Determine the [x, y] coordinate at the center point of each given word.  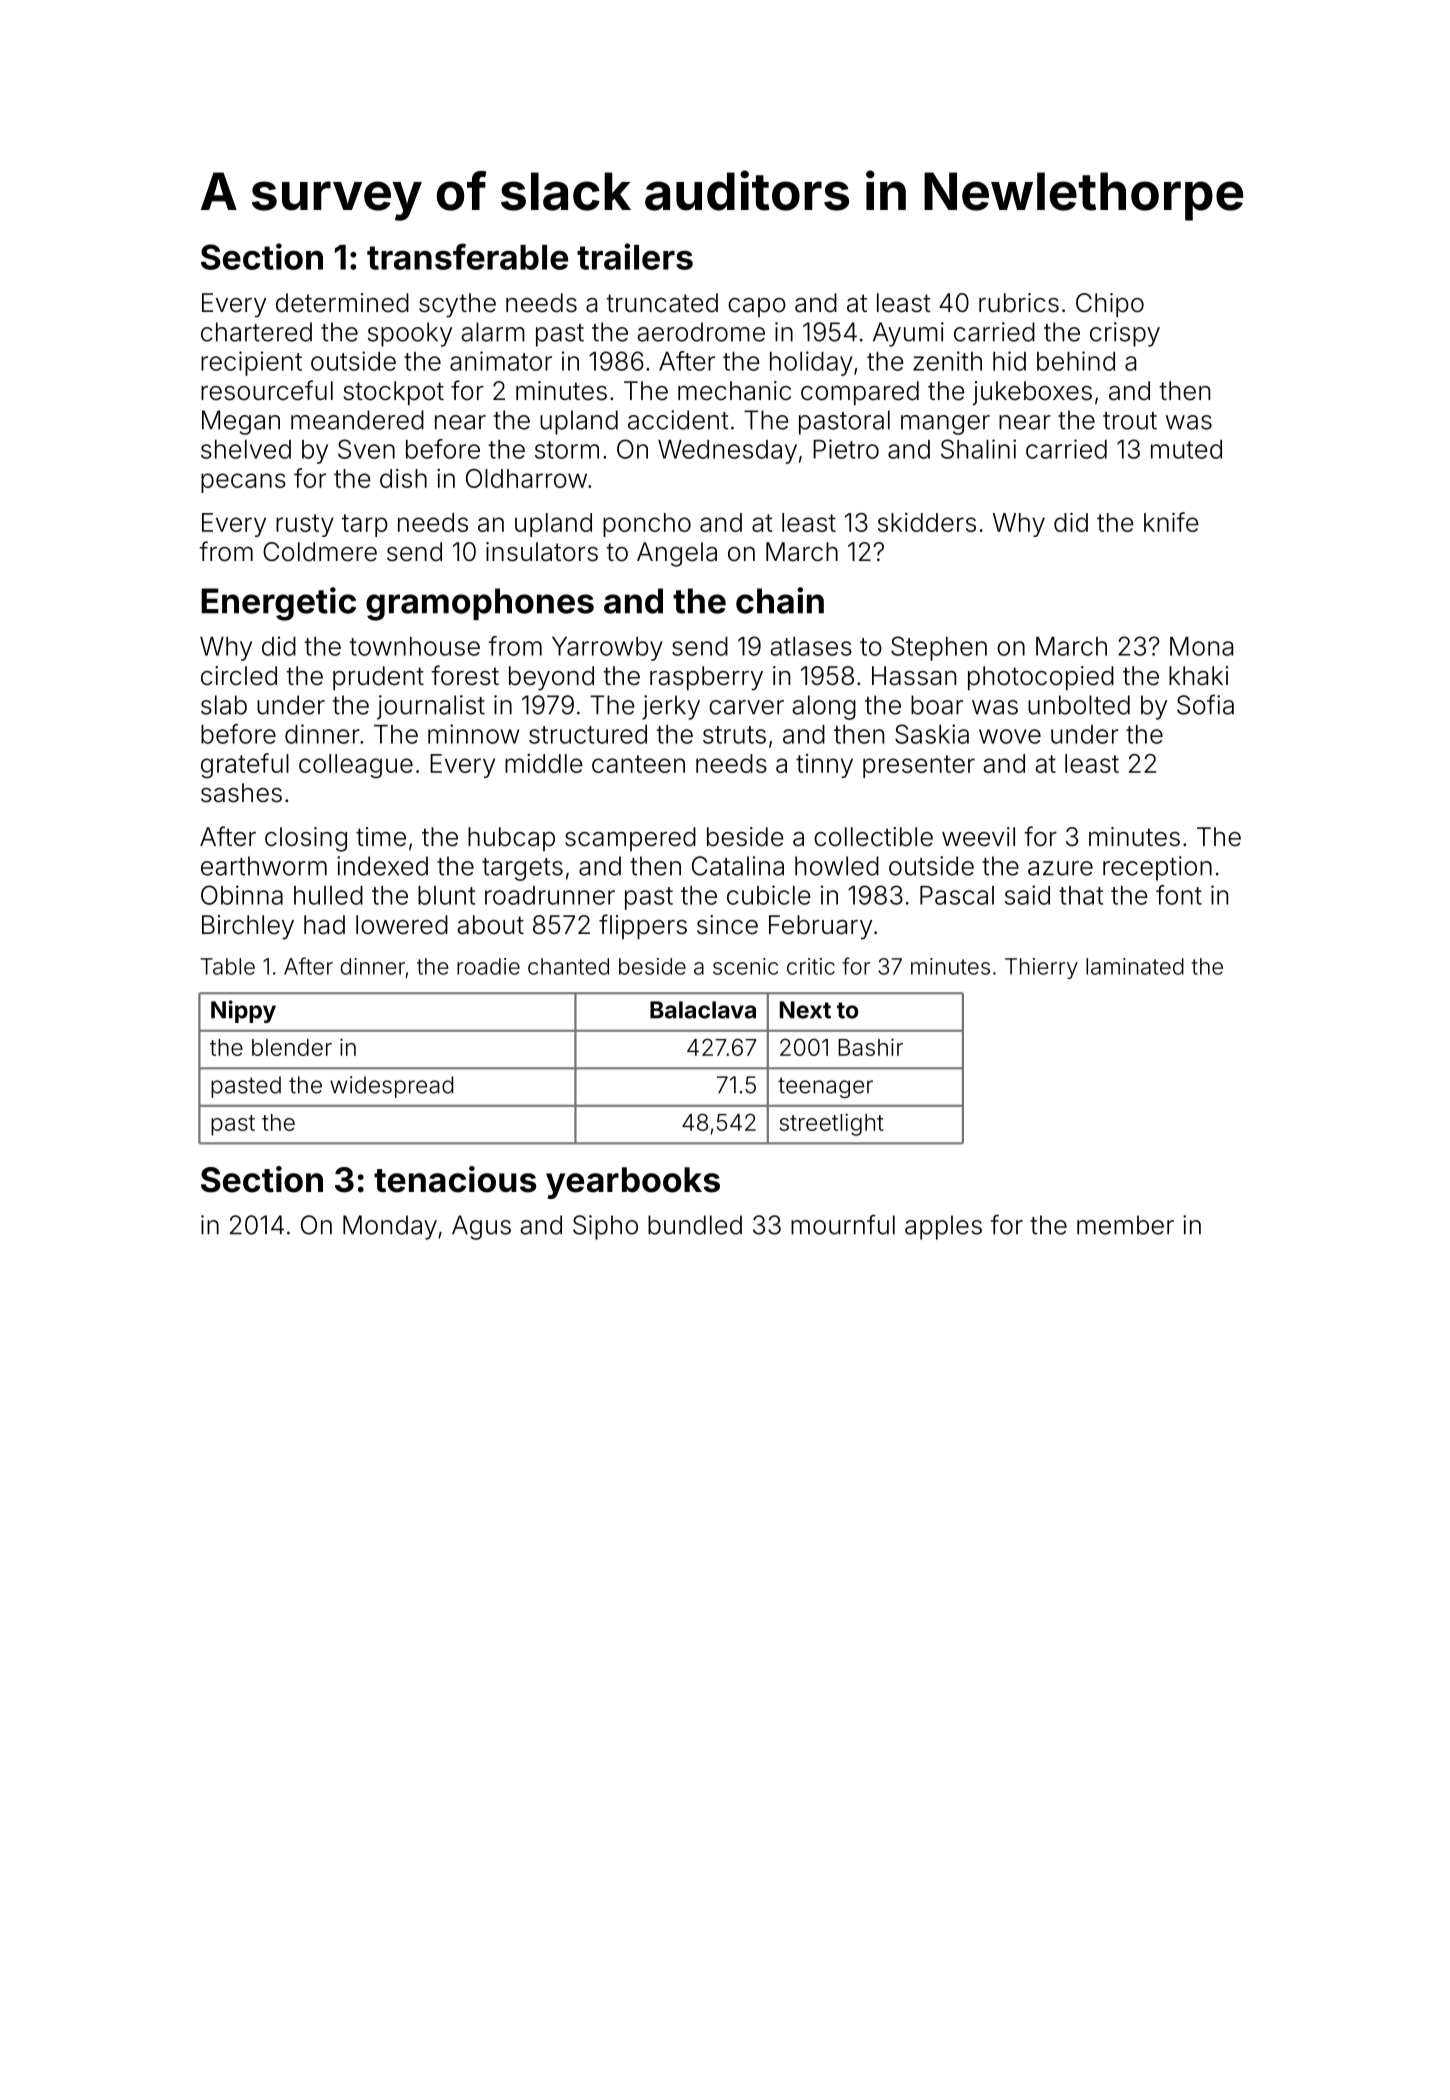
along [824, 707]
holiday [811, 363]
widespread [391, 1087]
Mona [1201, 646]
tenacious [455, 1179]
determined [342, 303]
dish [403, 478]
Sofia [1205, 704]
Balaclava [703, 1010]
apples [943, 1227]
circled [239, 676]
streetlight [832, 1124]
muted [1186, 449]
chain [780, 600]
